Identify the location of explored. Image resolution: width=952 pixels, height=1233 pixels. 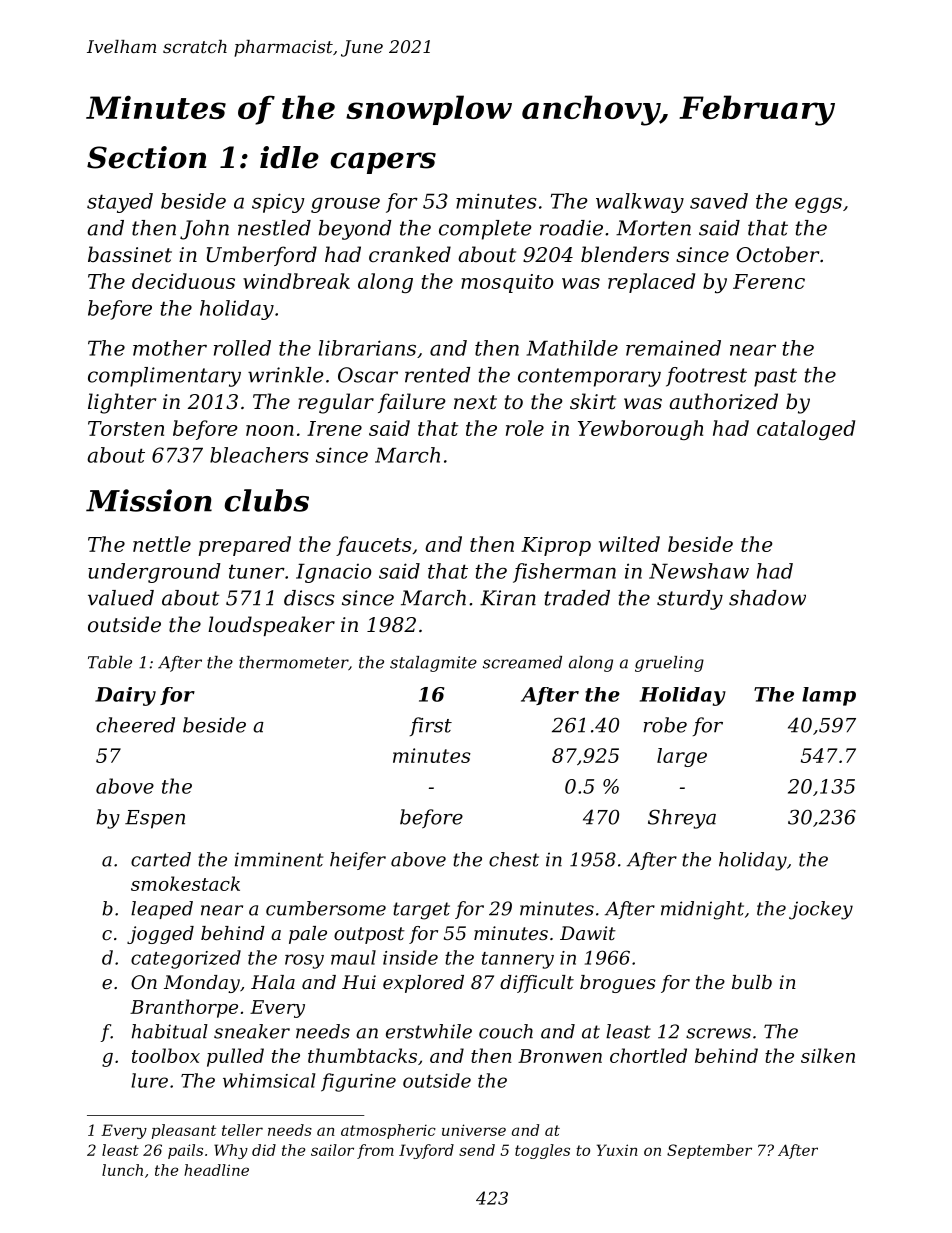
(423, 984).
